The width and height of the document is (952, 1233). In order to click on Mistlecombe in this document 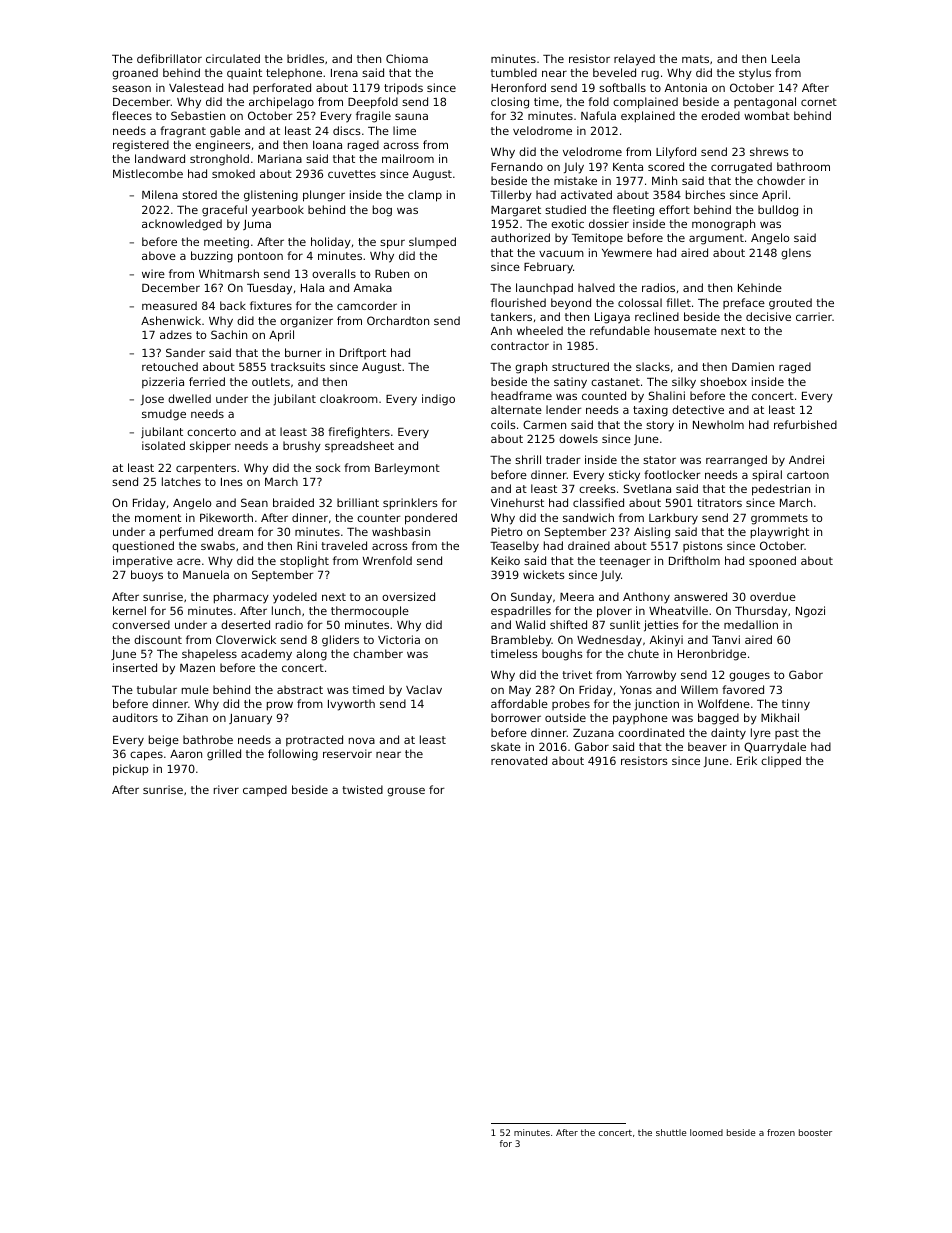, I will do `click(148, 173)`.
